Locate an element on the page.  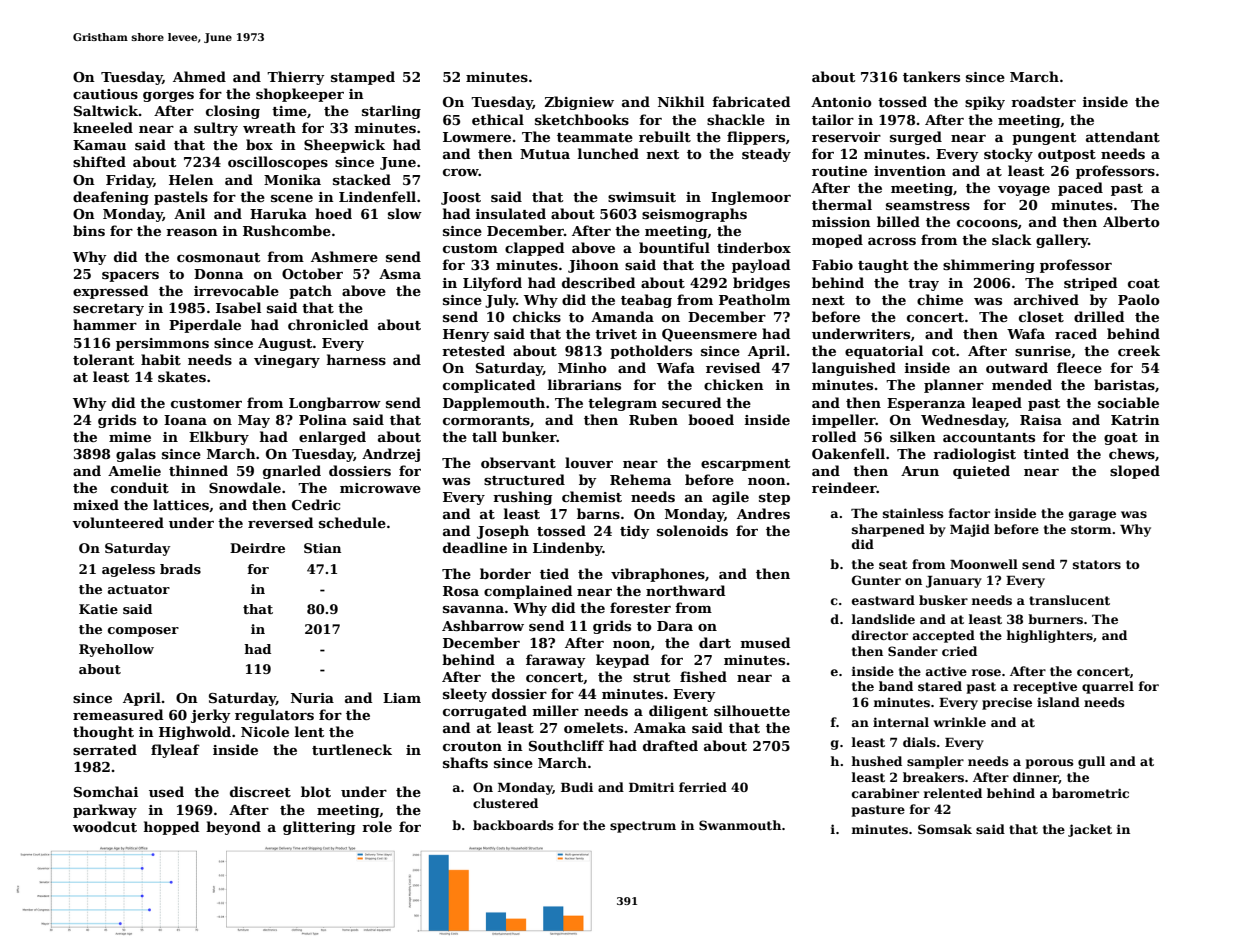
trivet is located at coordinates (616, 334).
